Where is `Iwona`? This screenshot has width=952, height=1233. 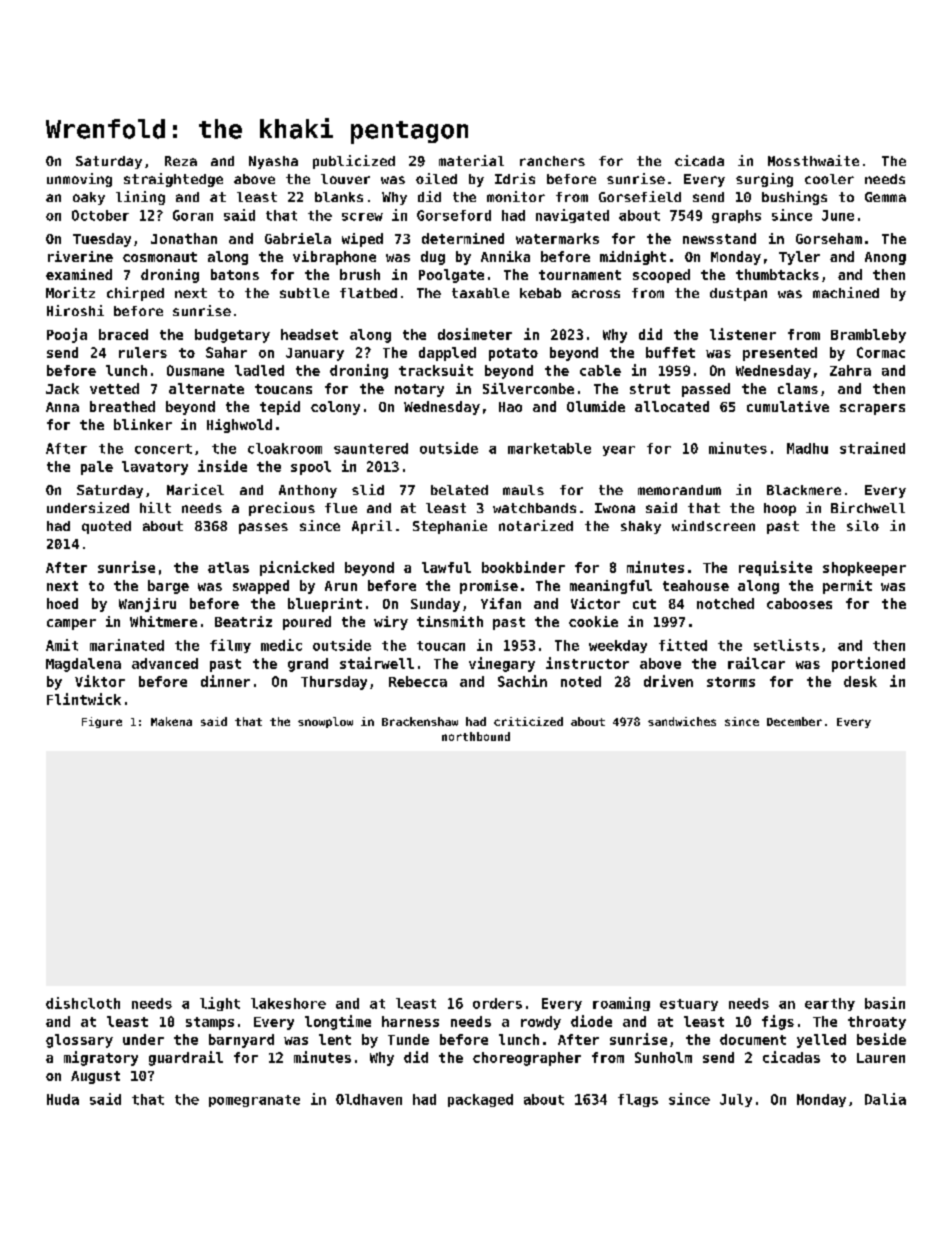
Iwona is located at coordinates (615, 508).
